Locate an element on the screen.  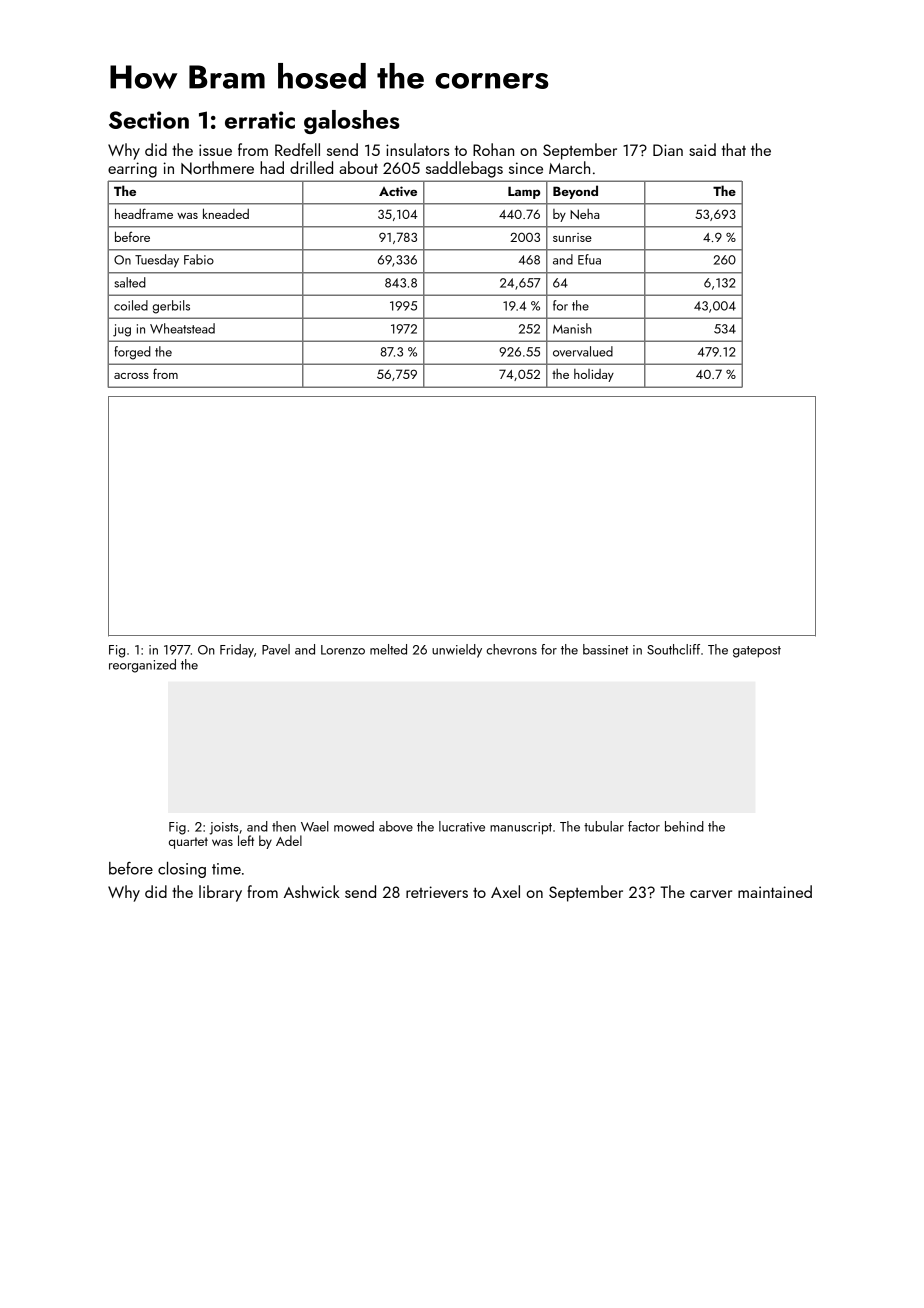
carver is located at coordinates (711, 894).
